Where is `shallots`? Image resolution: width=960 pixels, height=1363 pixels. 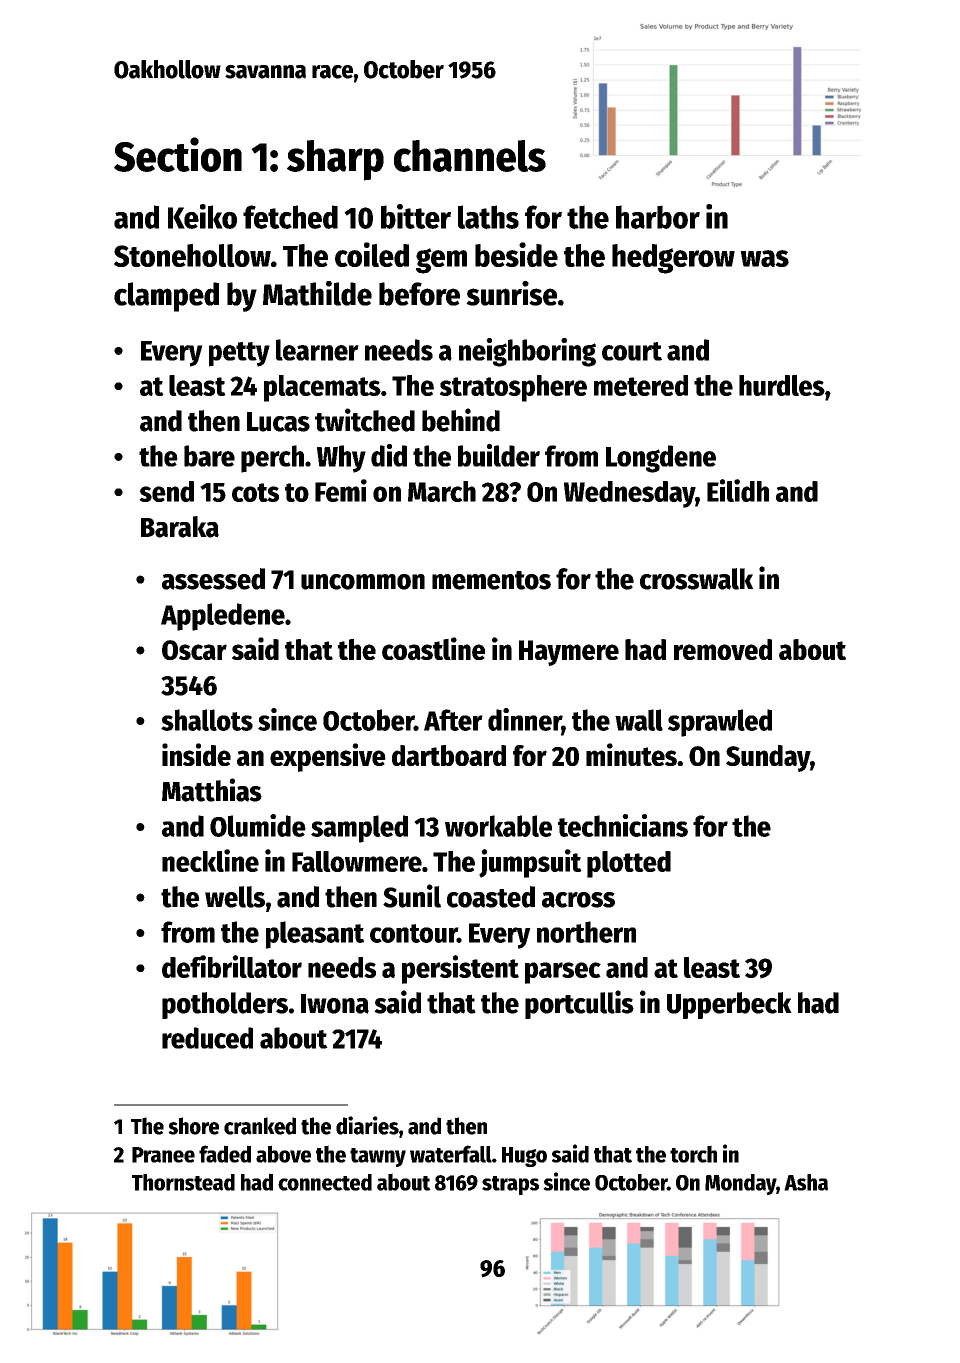
shallots is located at coordinates (207, 720).
